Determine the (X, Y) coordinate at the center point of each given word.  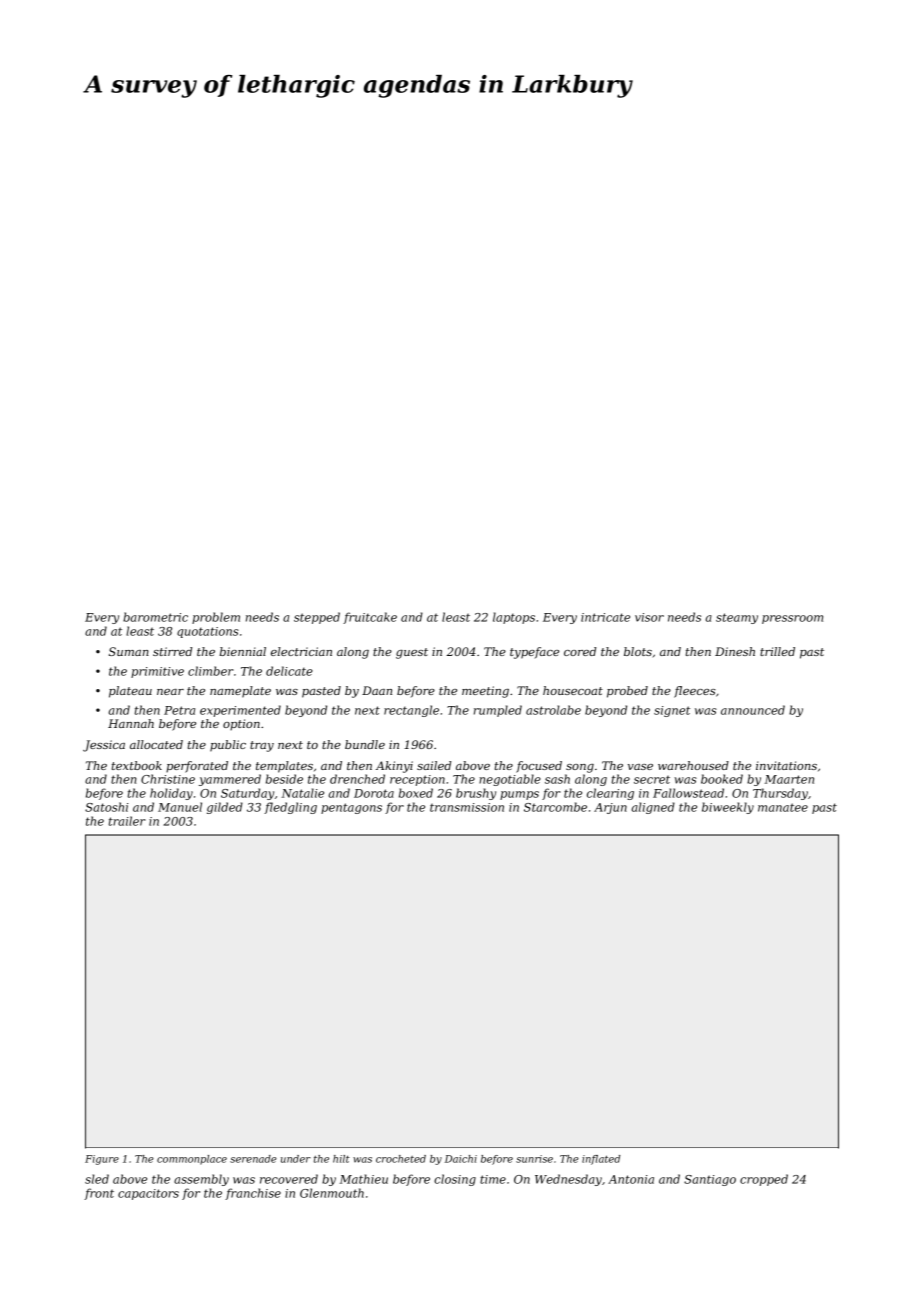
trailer (127, 821)
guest (412, 653)
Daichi (461, 1159)
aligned (653, 808)
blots (638, 651)
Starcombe (555, 807)
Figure (102, 1160)
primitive (157, 672)
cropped (764, 1180)
